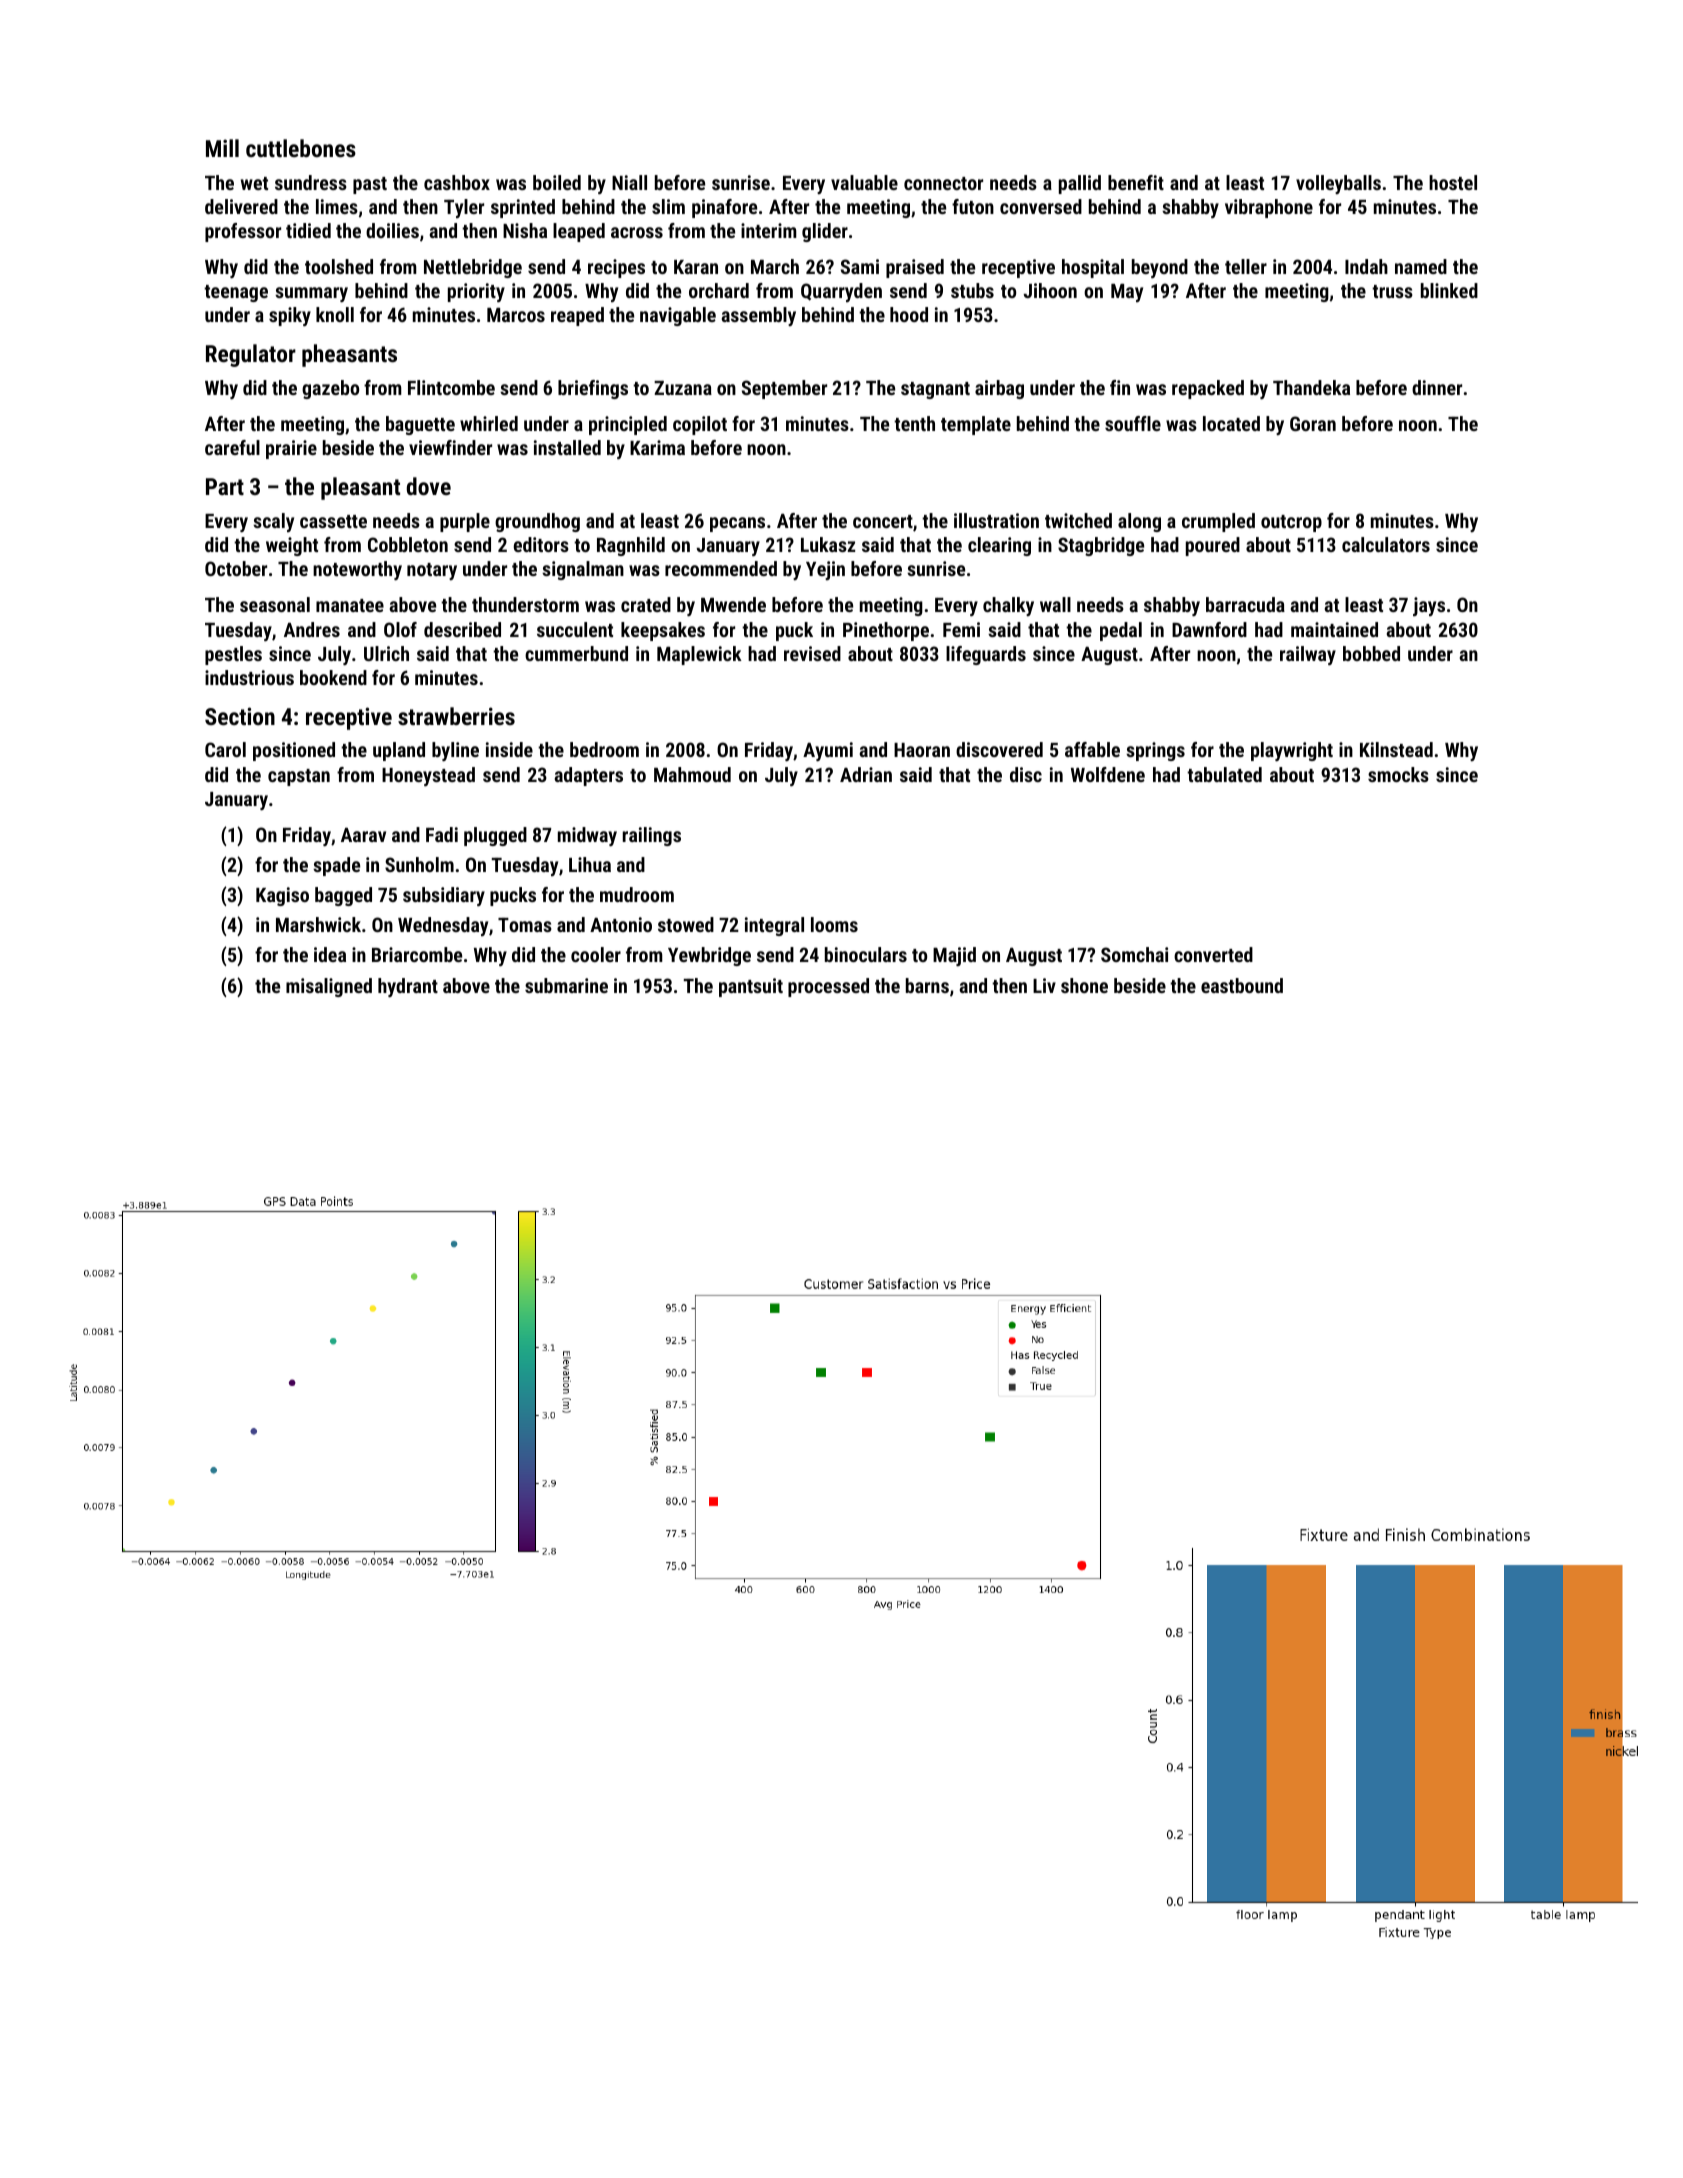  What do you see at coordinates (1136, 182) in the page?
I see `benefit` at bounding box center [1136, 182].
